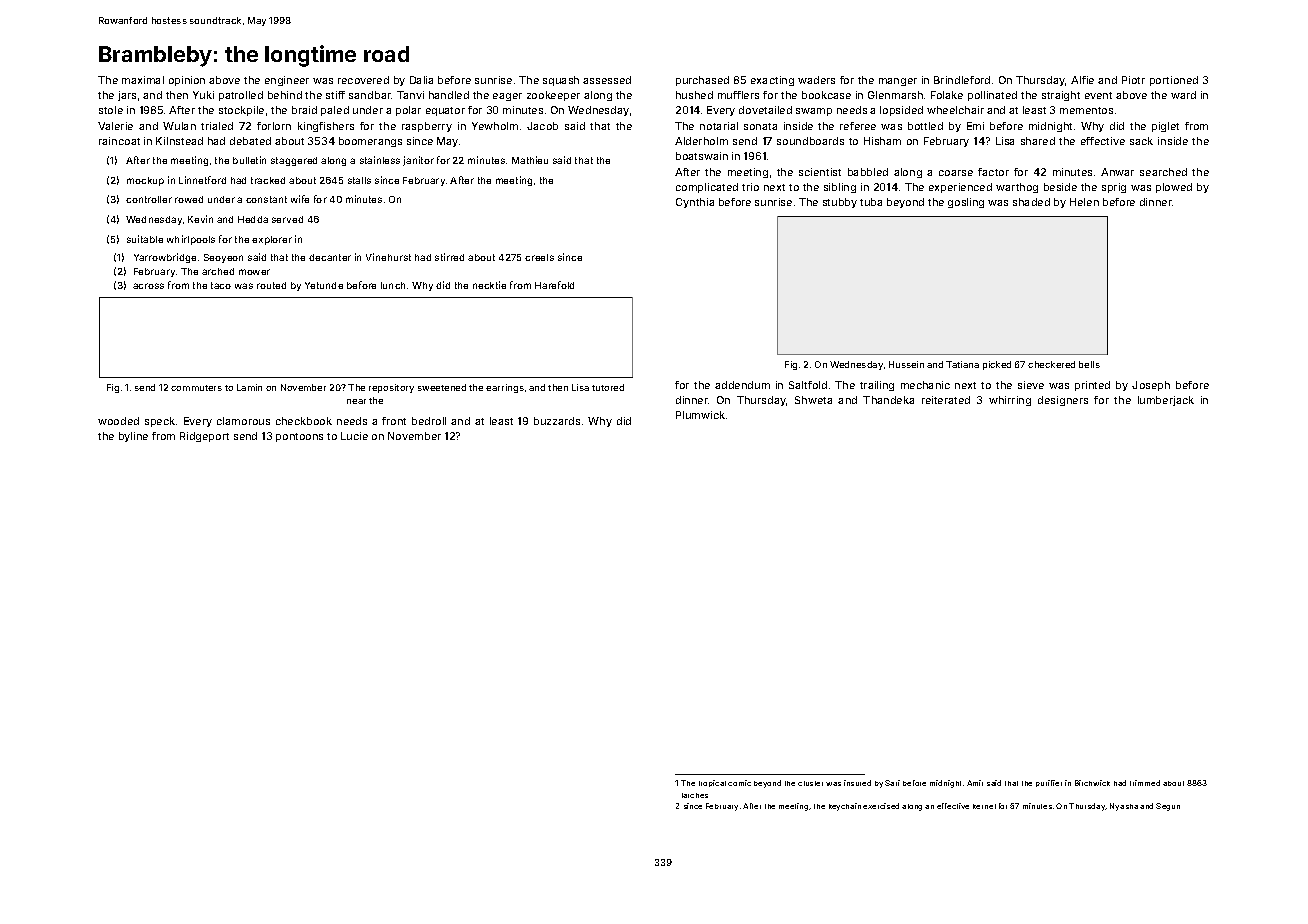 This screenshot has width=1308, height=924. I want to click on lumberjack, so click(1166, 401).
